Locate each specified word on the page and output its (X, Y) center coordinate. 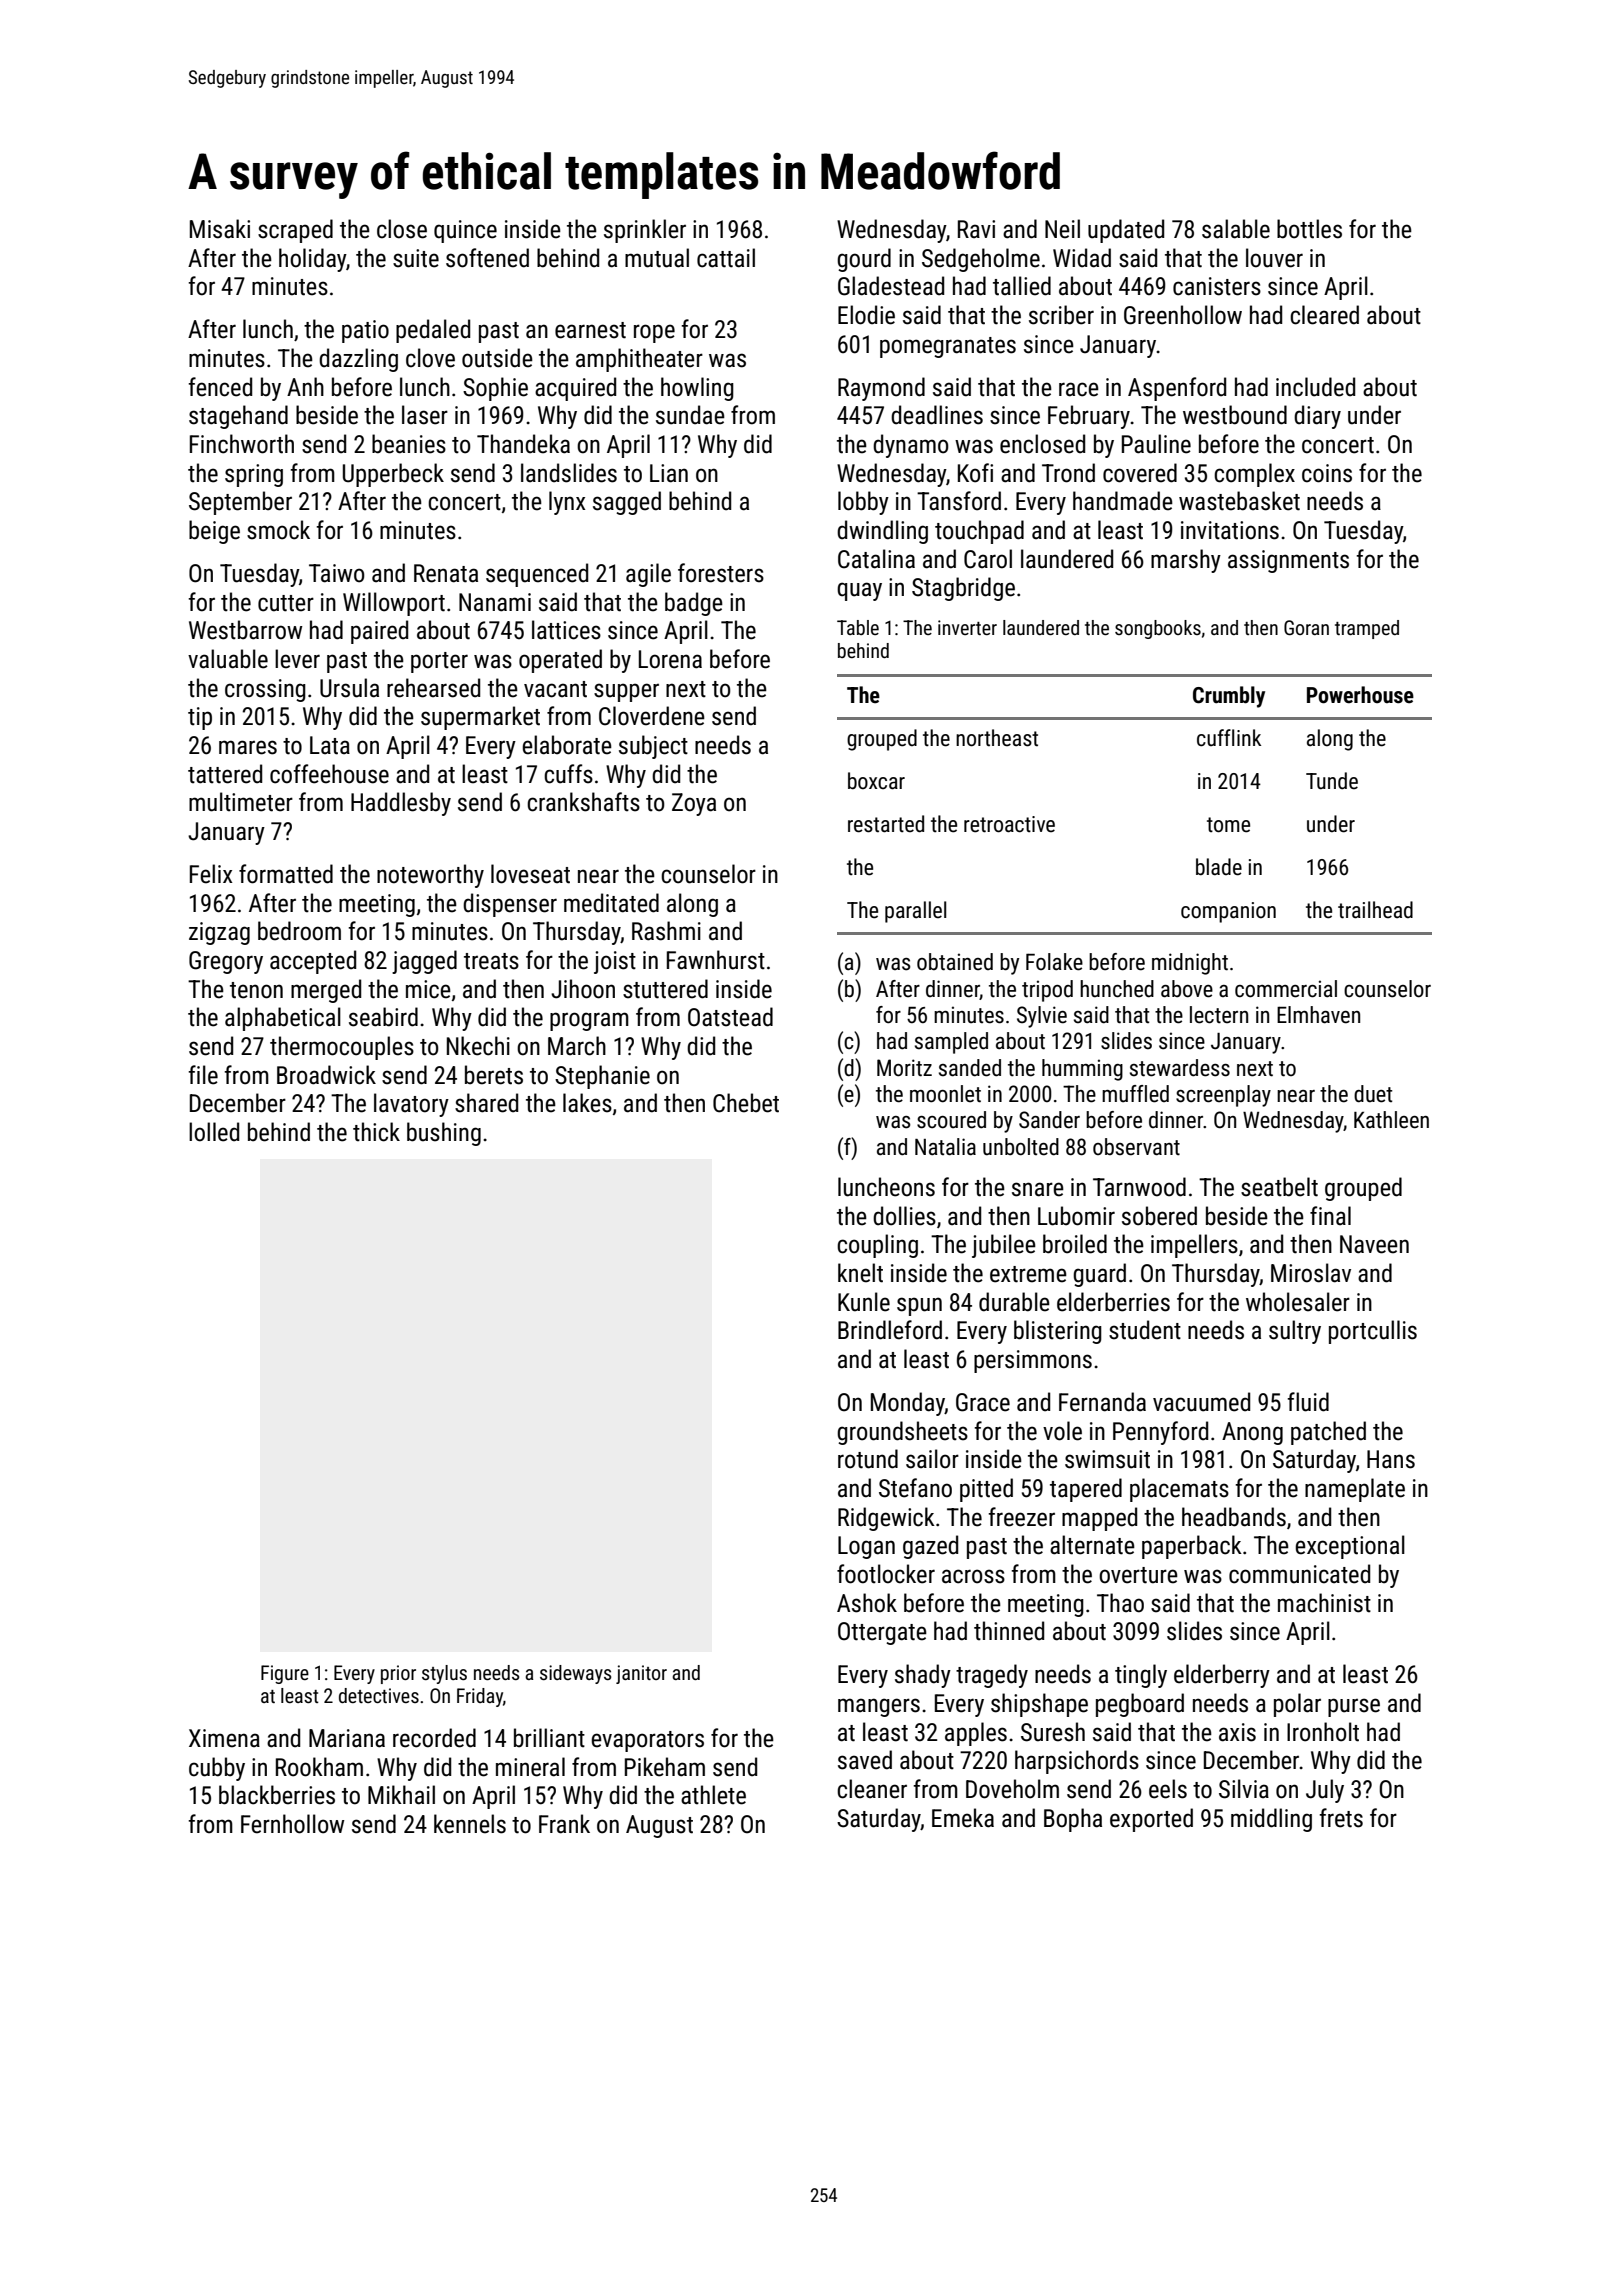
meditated (611, 903)
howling (697, 389)
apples (976, 1734)
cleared (1324, 315)
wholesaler (1298, 1302)
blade (1219, 867)
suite (416, 258)
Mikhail (401, 1795)
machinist (1324, 1603)
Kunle (864, 1302)
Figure (285, 1674)
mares (248, 747)
